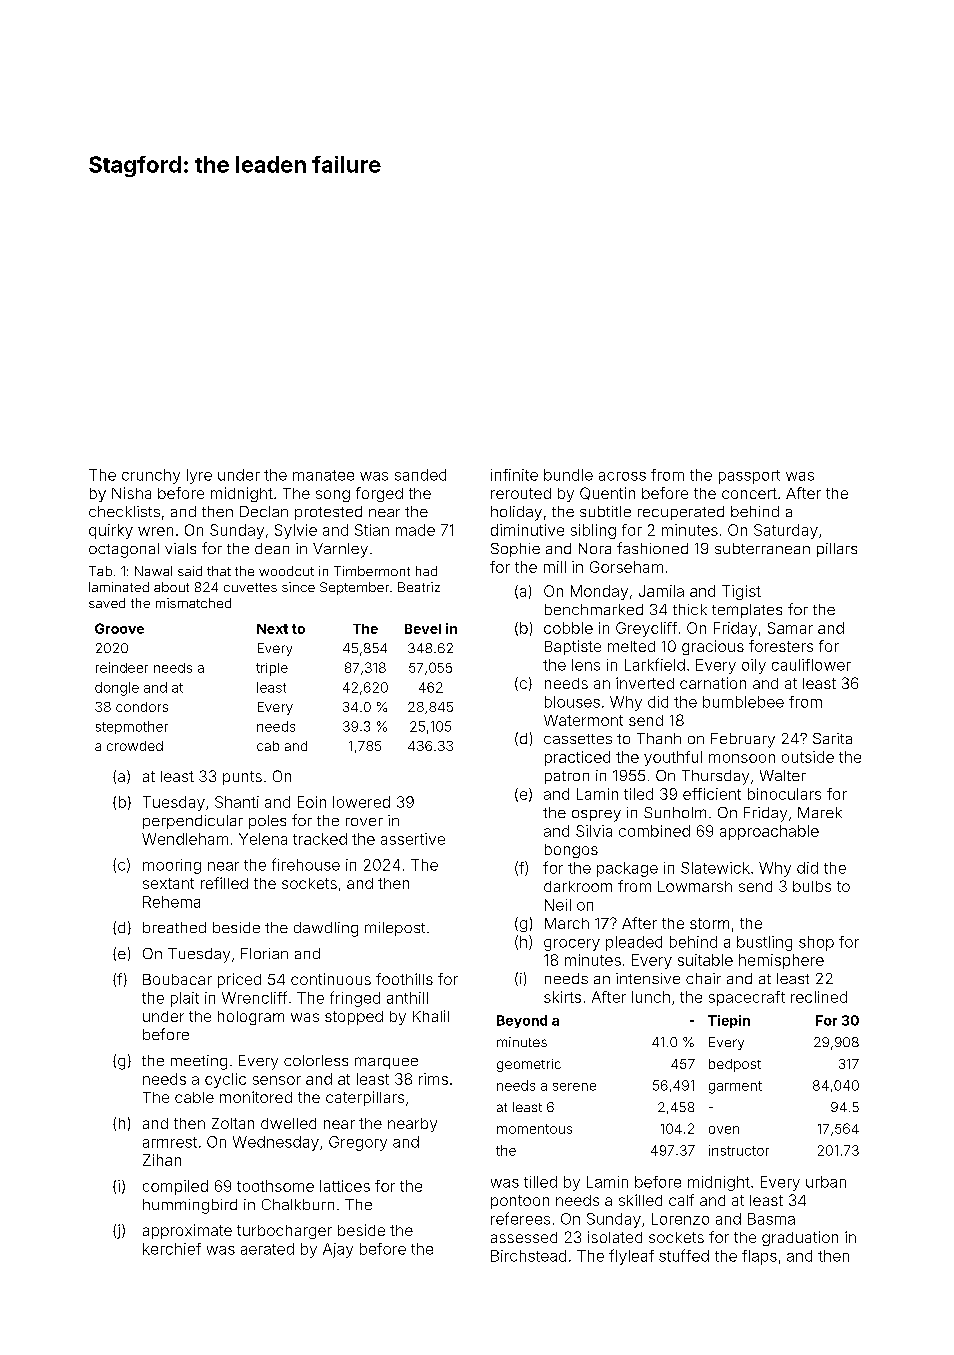 This screenshot has height=1355, width=954. Describe the element at coordinates (122, 667) in the screenshot. I see `reindeer` at that location.
